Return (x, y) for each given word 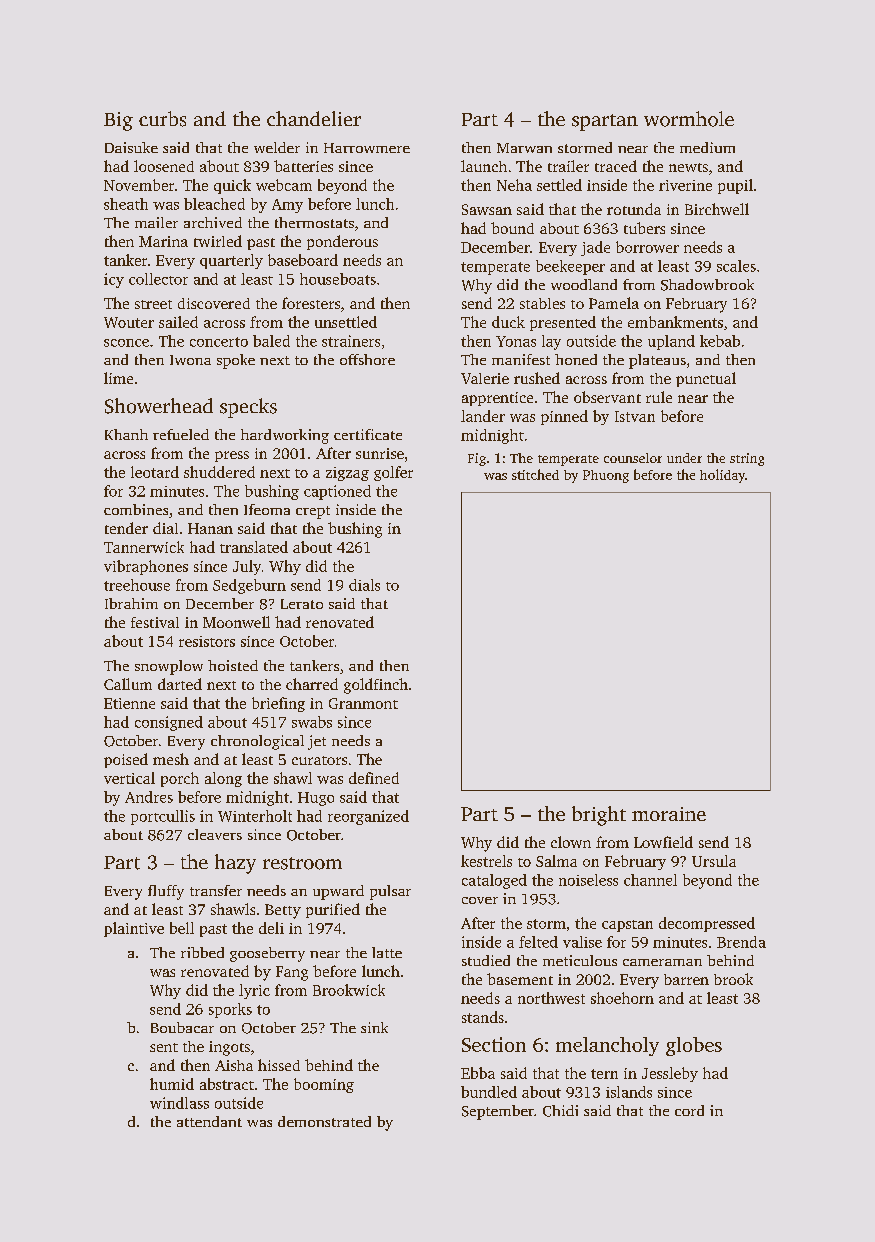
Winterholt (255, 816)
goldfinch (376, 686)
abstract (227, 1084)
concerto (219, 342)
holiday (722, 476)
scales (736, 266)
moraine (669, 814)
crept (313, 512)
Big (118, 121)
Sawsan (487, 209)
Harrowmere (367, 148)
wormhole (689, 119)
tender (126, 528)
